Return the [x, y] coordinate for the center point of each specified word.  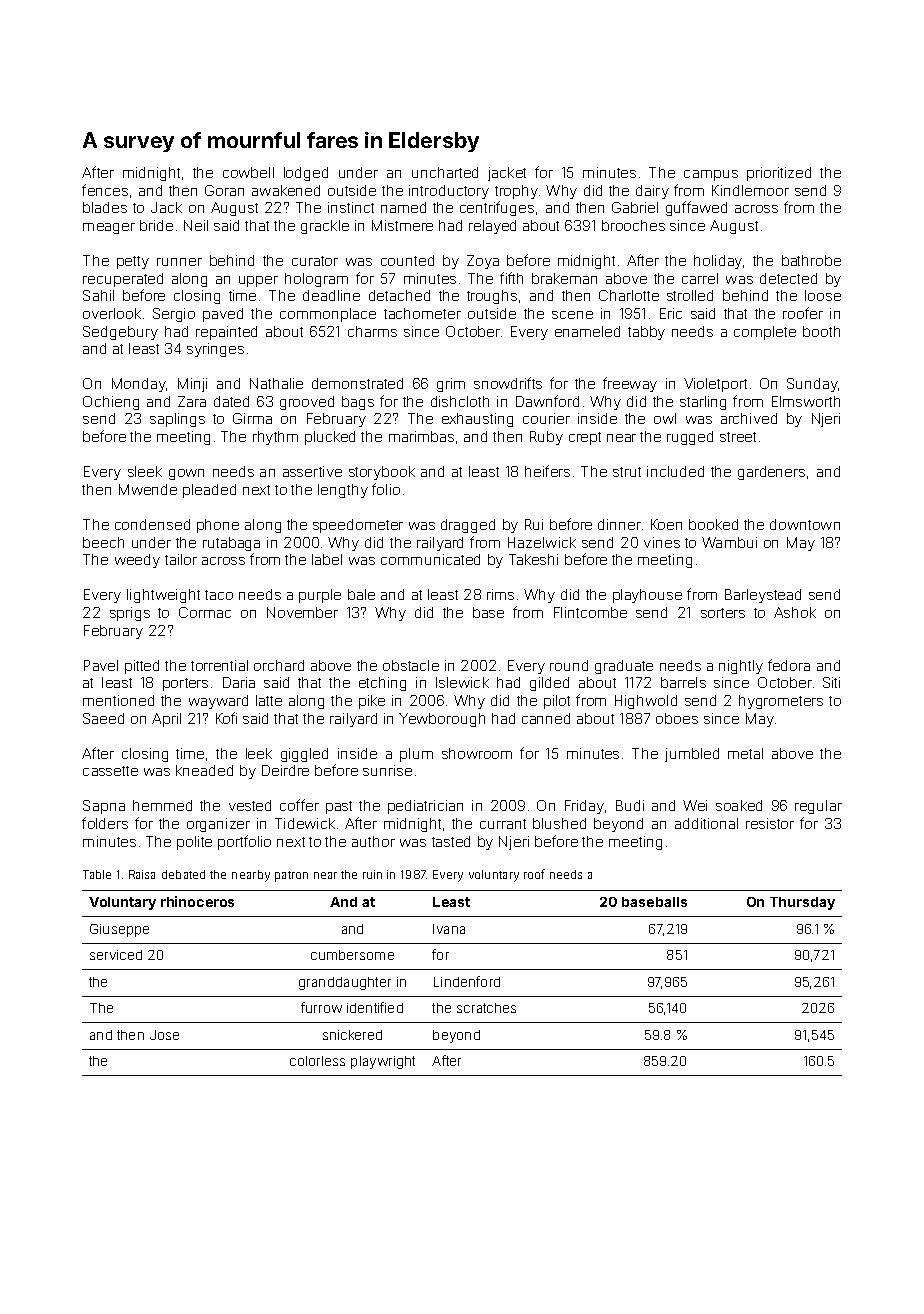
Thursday [802, 903]
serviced [116, 955]
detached [399, 295]
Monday [139, 385]
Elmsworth [806, 401]
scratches [486, 1008]
